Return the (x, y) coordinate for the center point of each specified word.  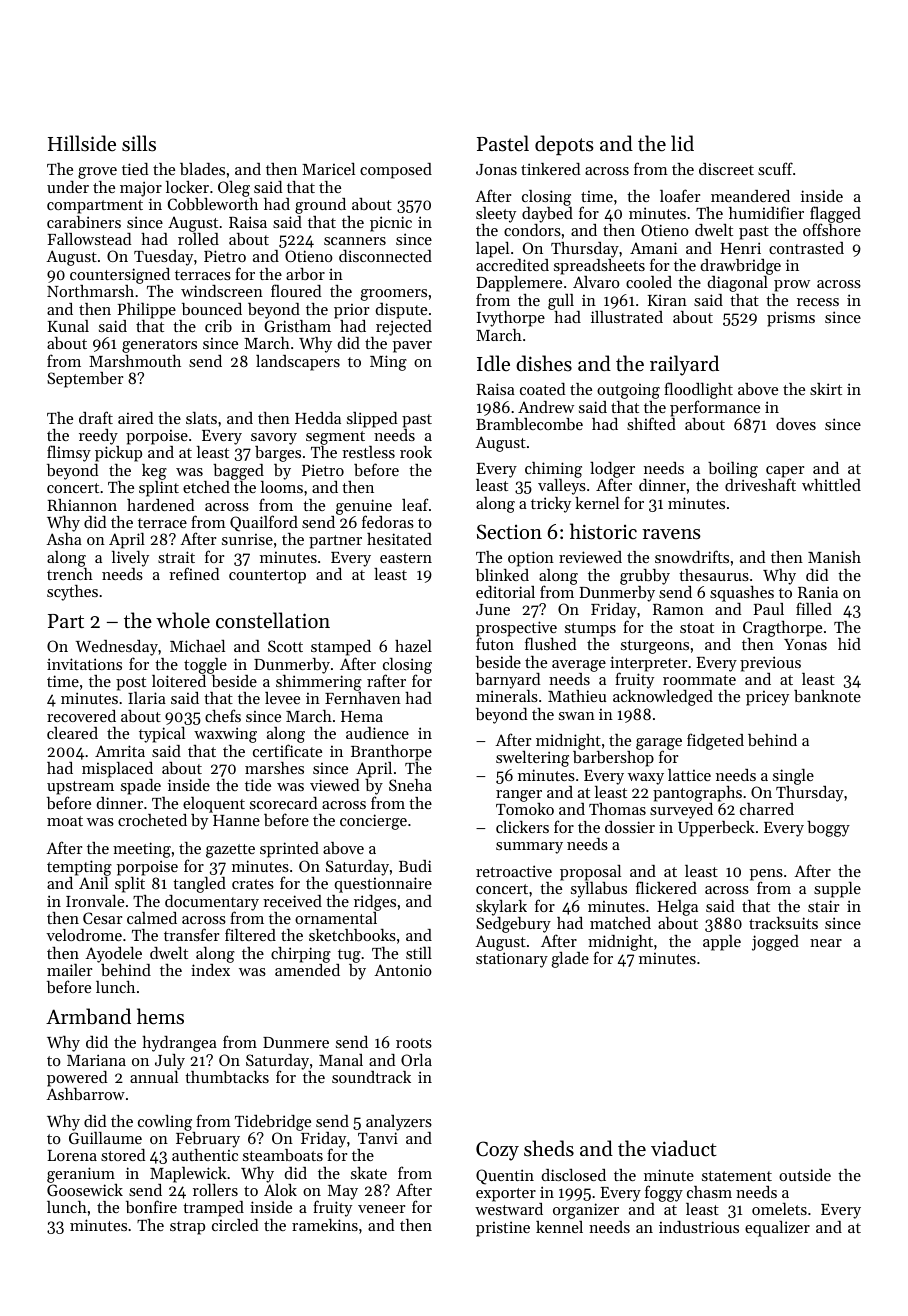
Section (509, 532)
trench (70, 574)
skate (369, 1173)
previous (770, 664)
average (579, 666)
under (68, 187)
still (419, 953)
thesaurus (714, 575)
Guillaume (105, 1138)
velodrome (84, 935)
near (826, 943)
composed (396, 171)
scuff (775, 168)
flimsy (69, 453)
